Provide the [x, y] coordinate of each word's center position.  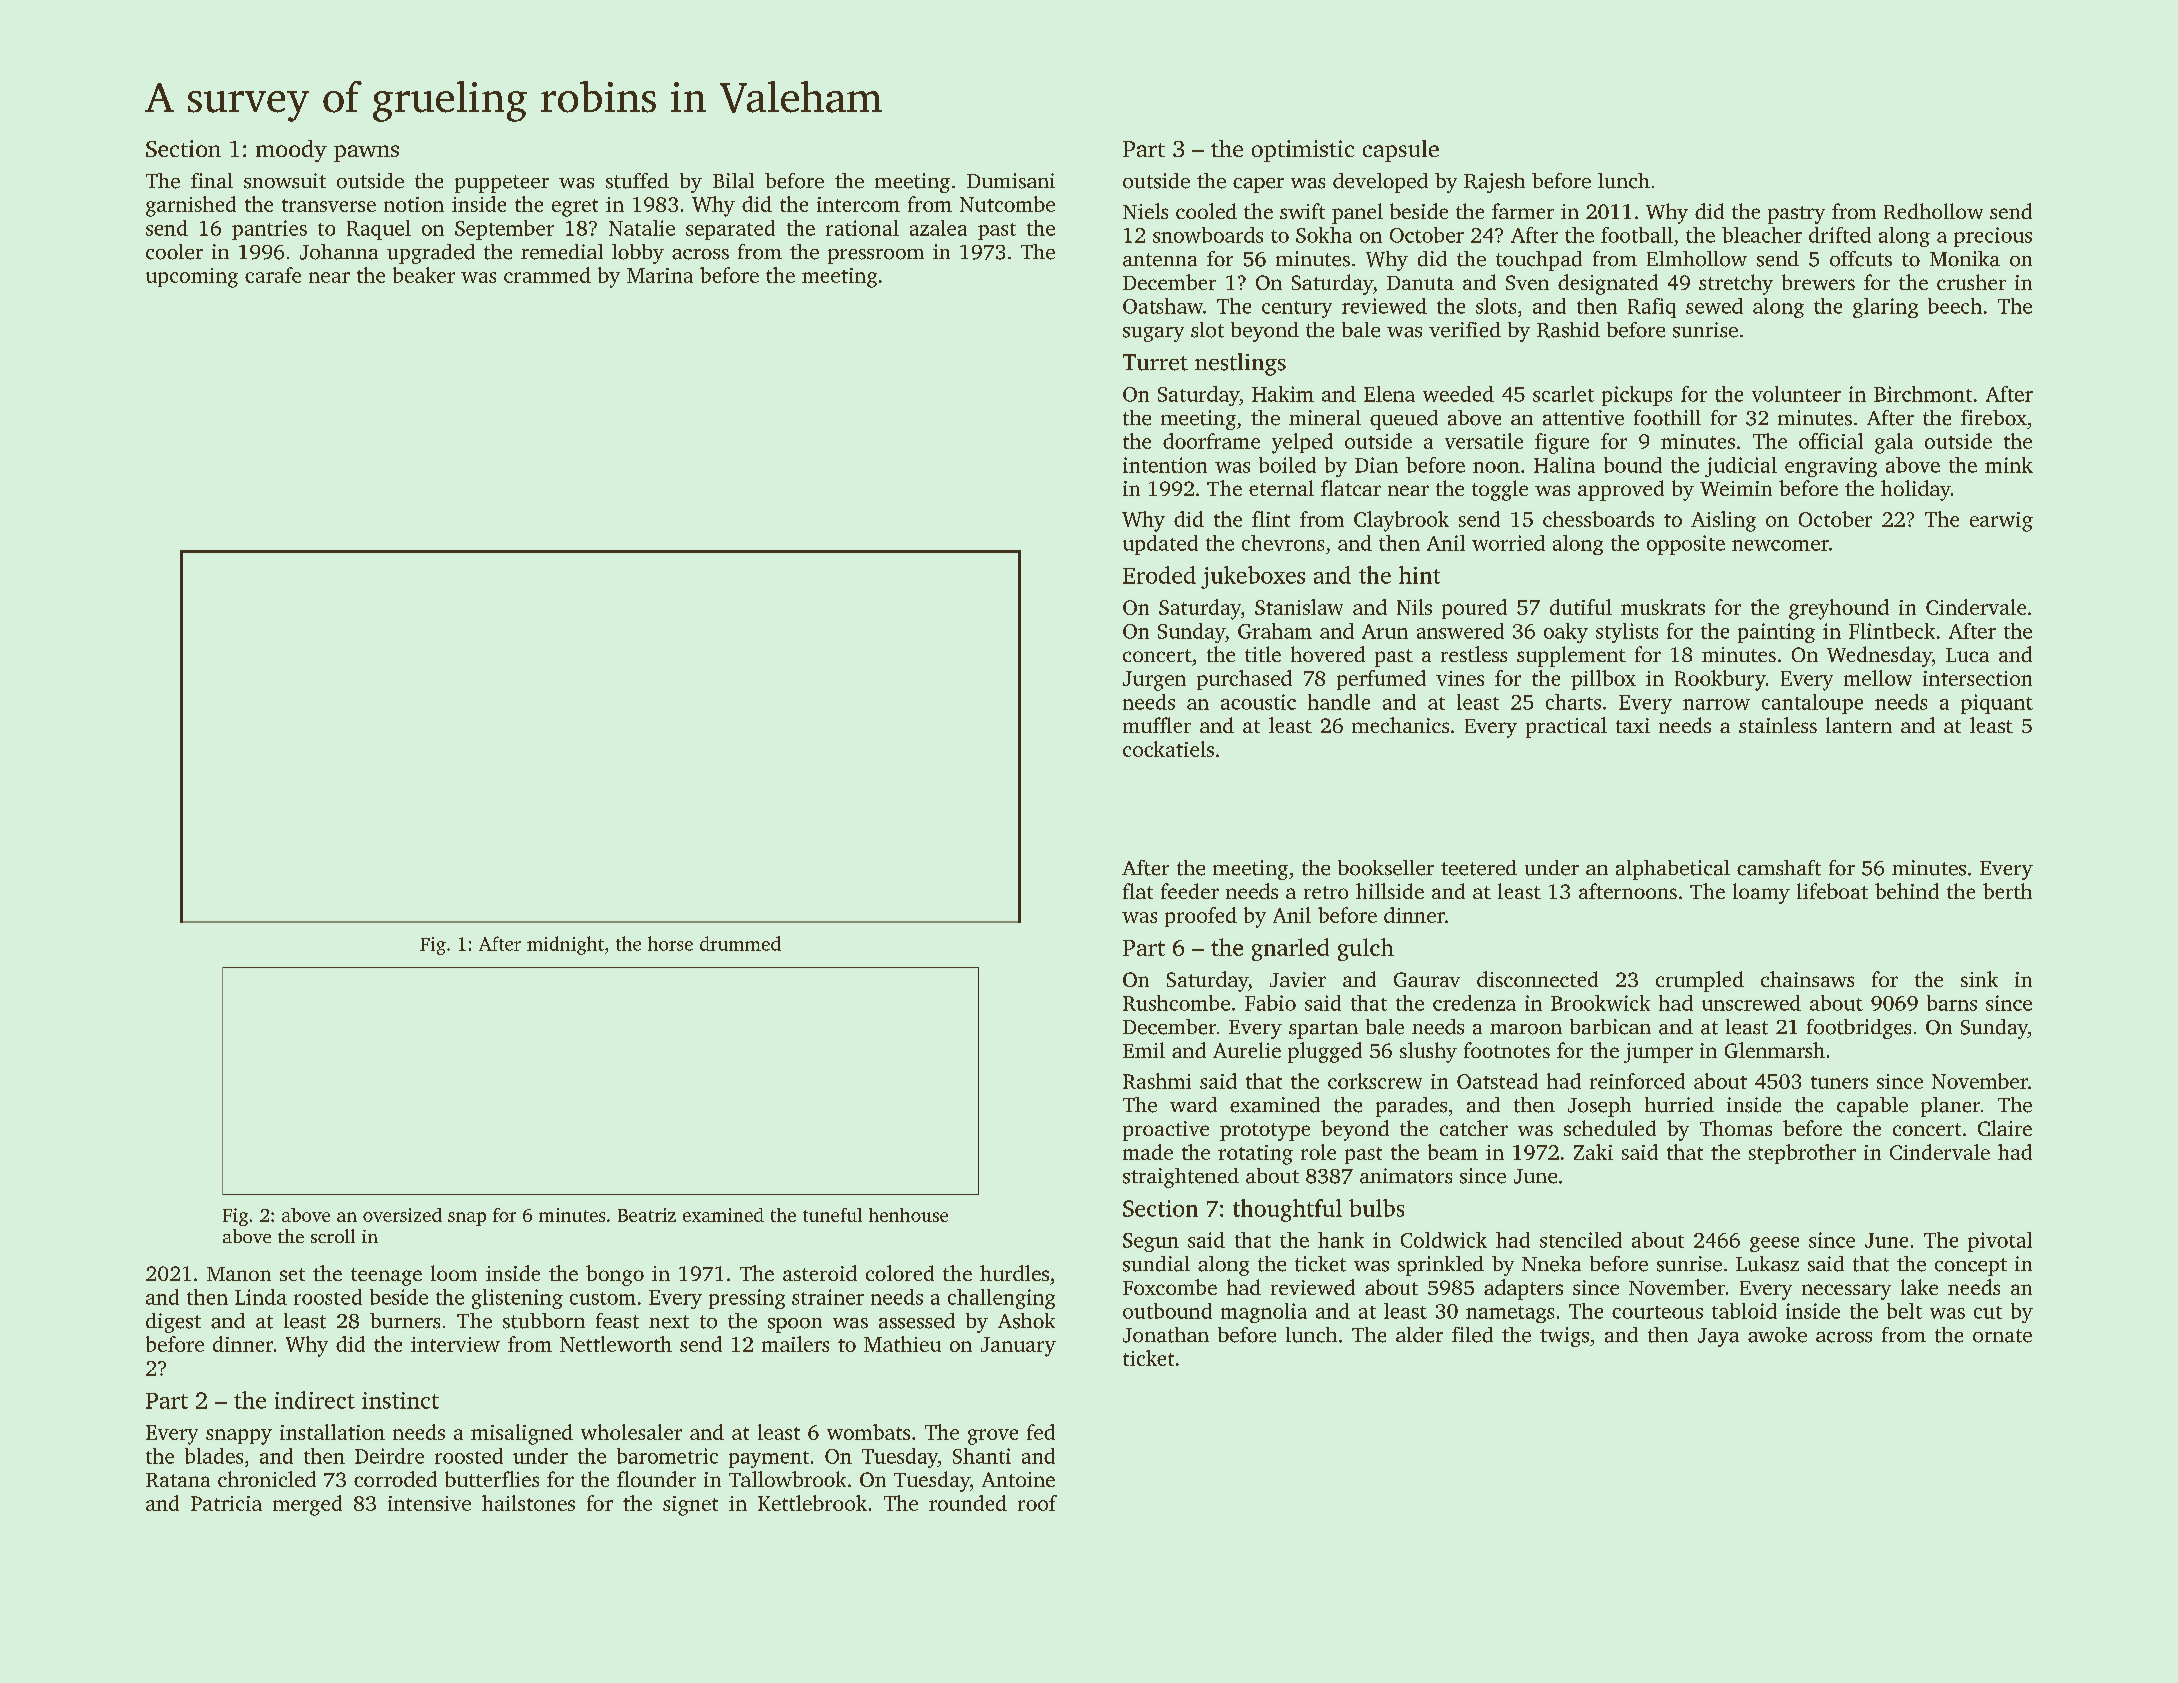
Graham [1275, 631]
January [1018, 1347]
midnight [565, 945]
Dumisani [1011, 181]
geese [1774, 1244]
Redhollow [1933, 211]
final [212, 181]
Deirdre [389, 1456]
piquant [1997, 704]
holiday [1916, 490]
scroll [333, 1236]
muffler [1157, 725]
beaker [424, 275]
